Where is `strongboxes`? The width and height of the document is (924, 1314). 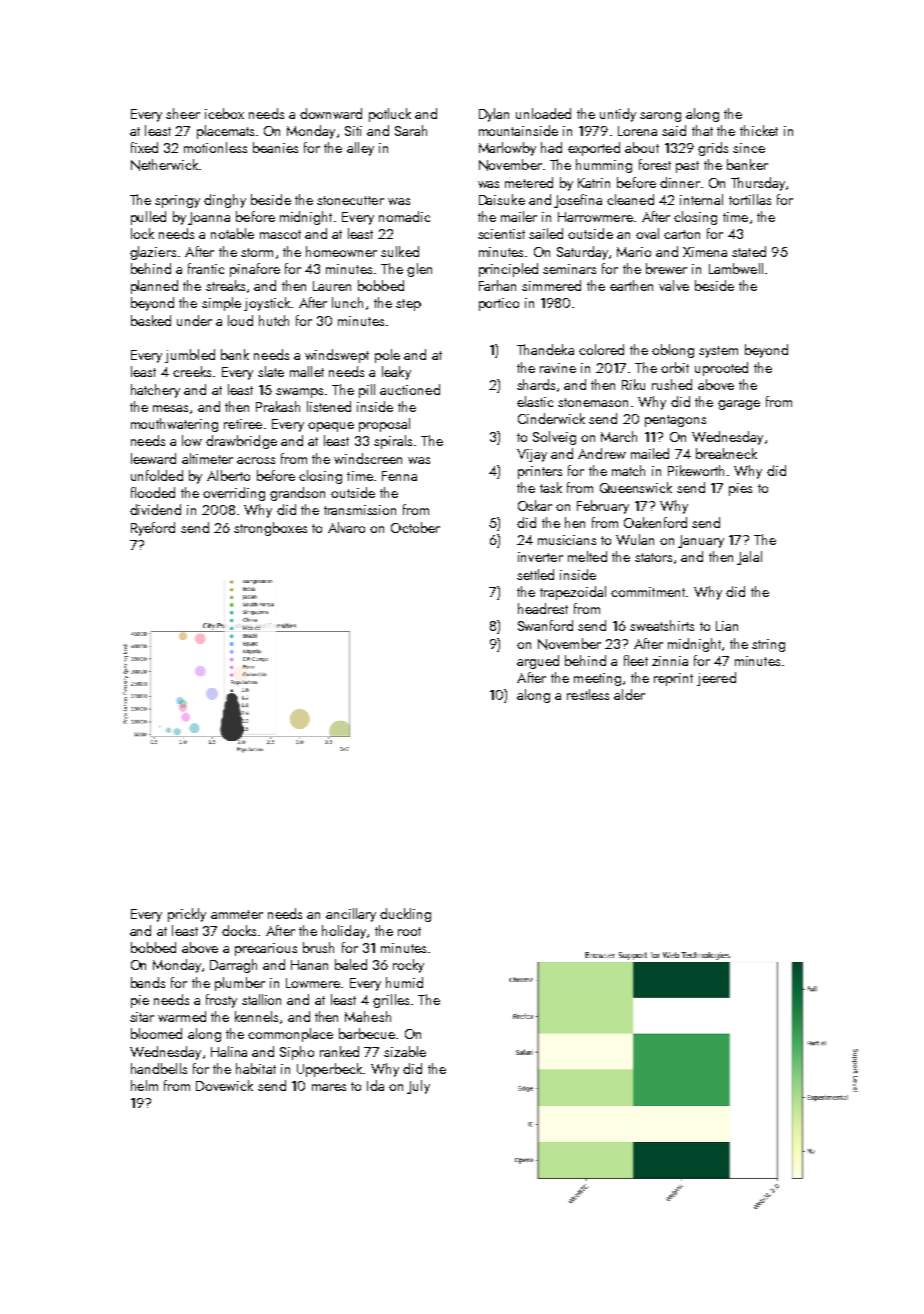 strongboxes is located at coordinates (270, 529).
